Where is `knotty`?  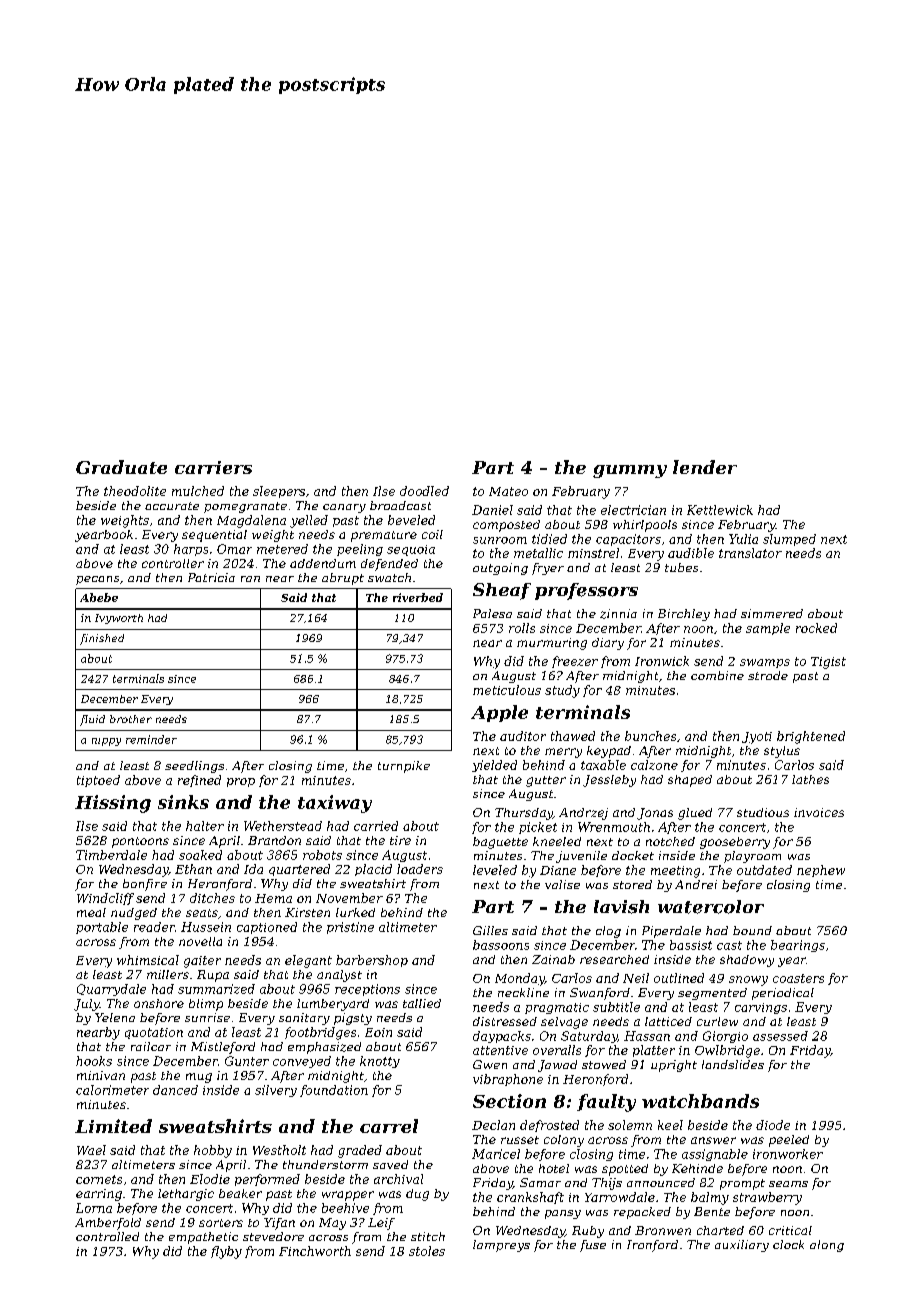
knotty is located at coordinates (380, 1062).
